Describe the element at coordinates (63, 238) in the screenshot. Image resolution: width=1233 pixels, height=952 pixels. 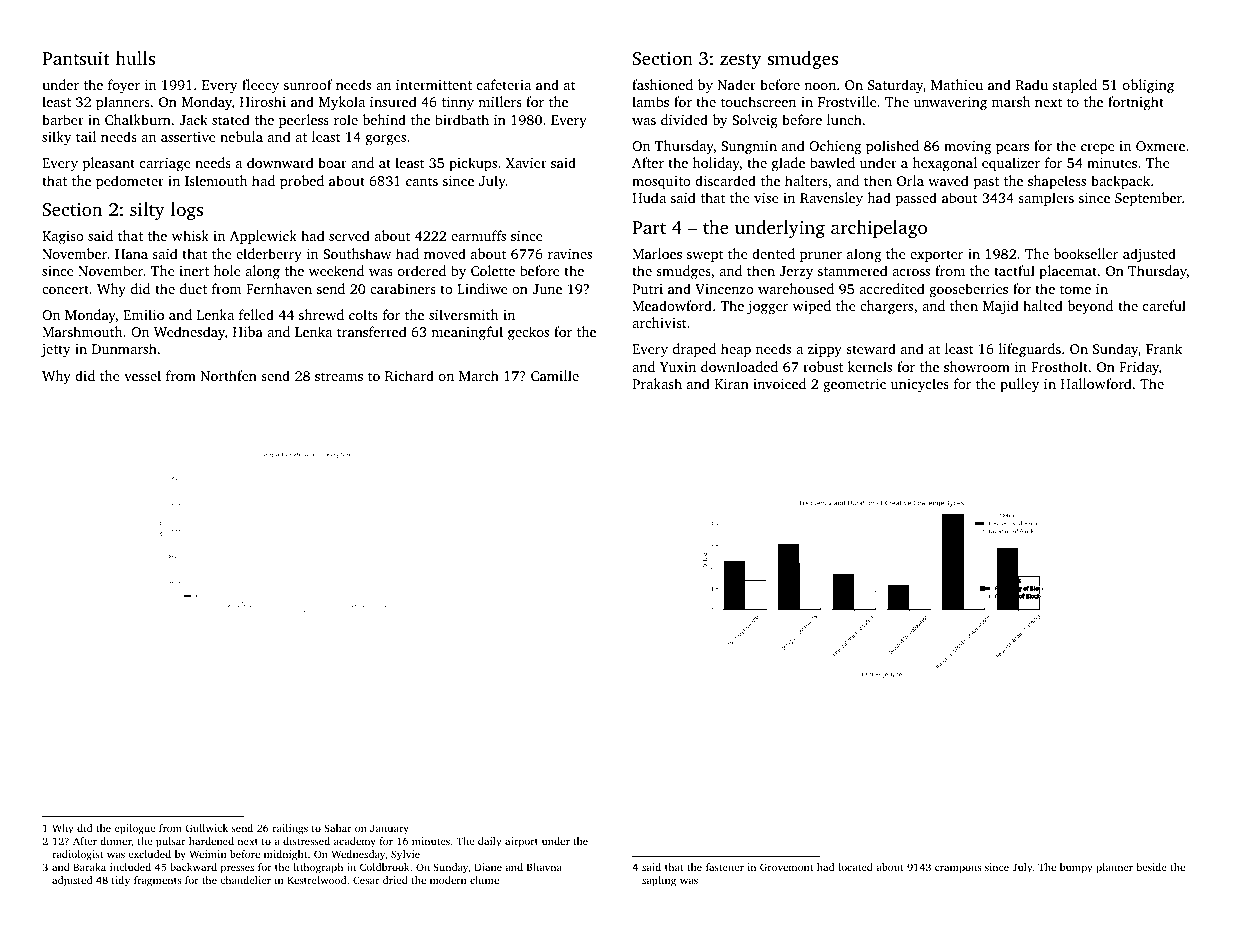
I see `Kagiso` at that location.
